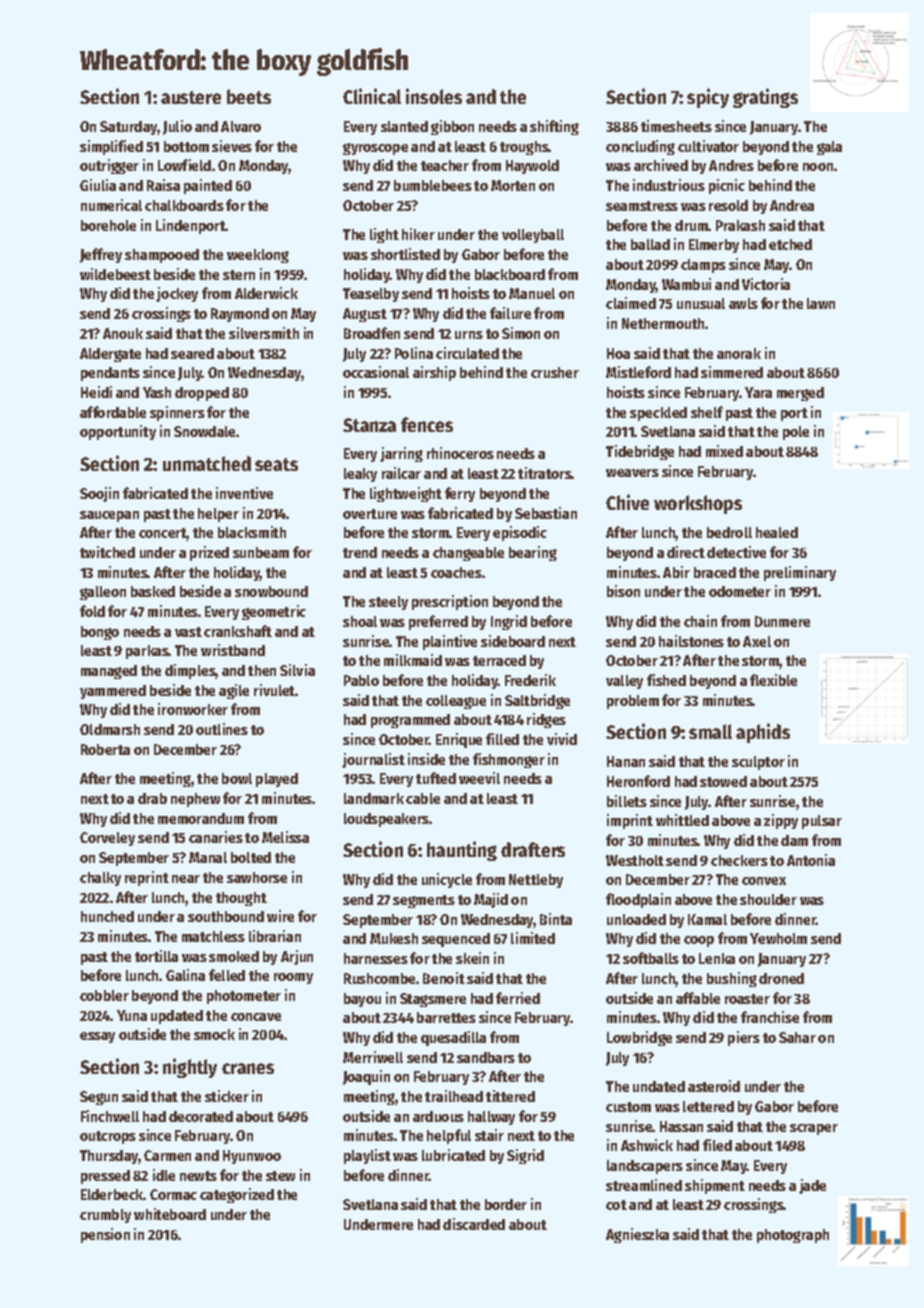  What do you see at coordinates (765, 98) in the screenshot?
I see `gratings` at bounding box center [765, 98].
